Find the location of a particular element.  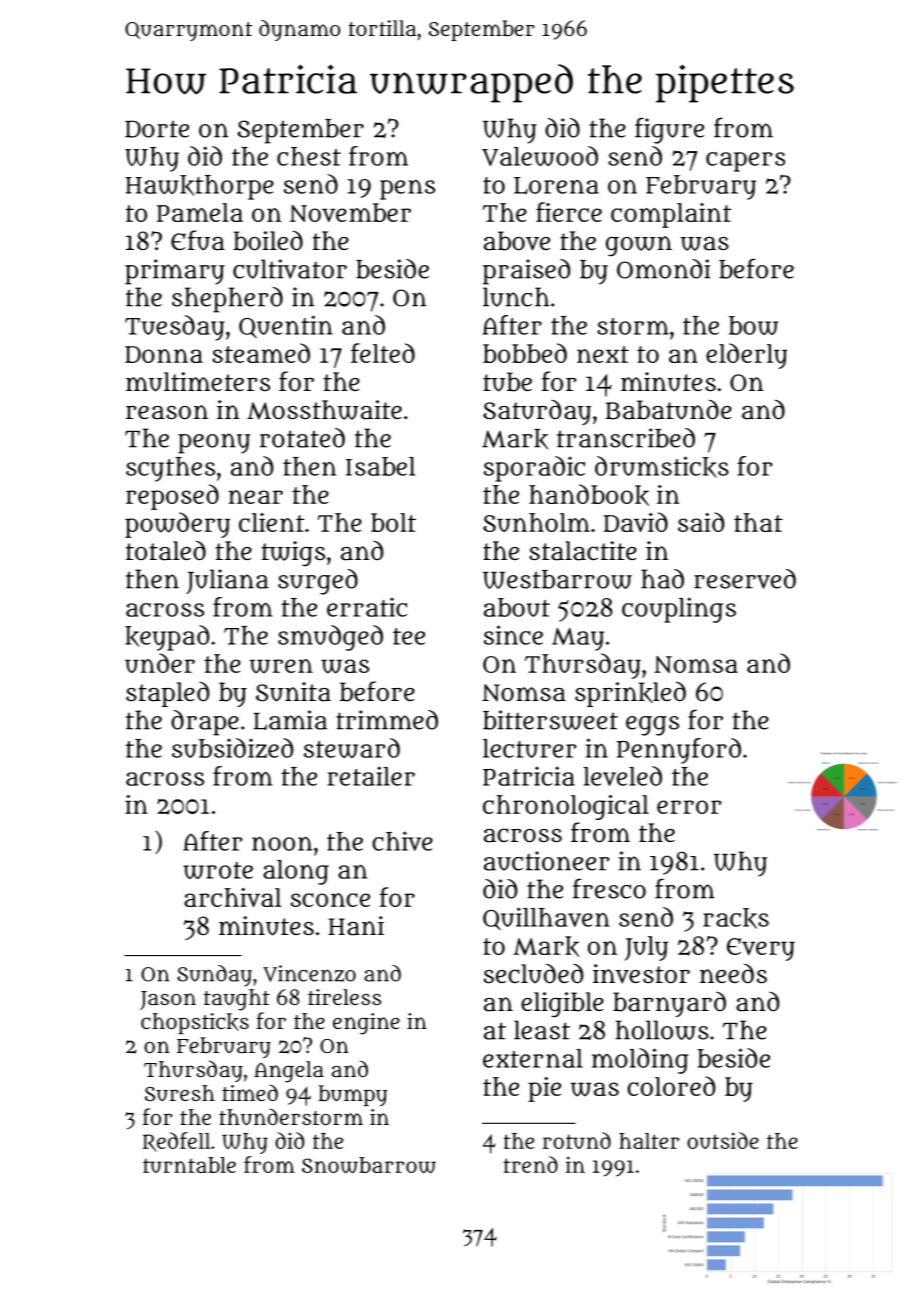

boiled is located at coordinates (268, 240).
